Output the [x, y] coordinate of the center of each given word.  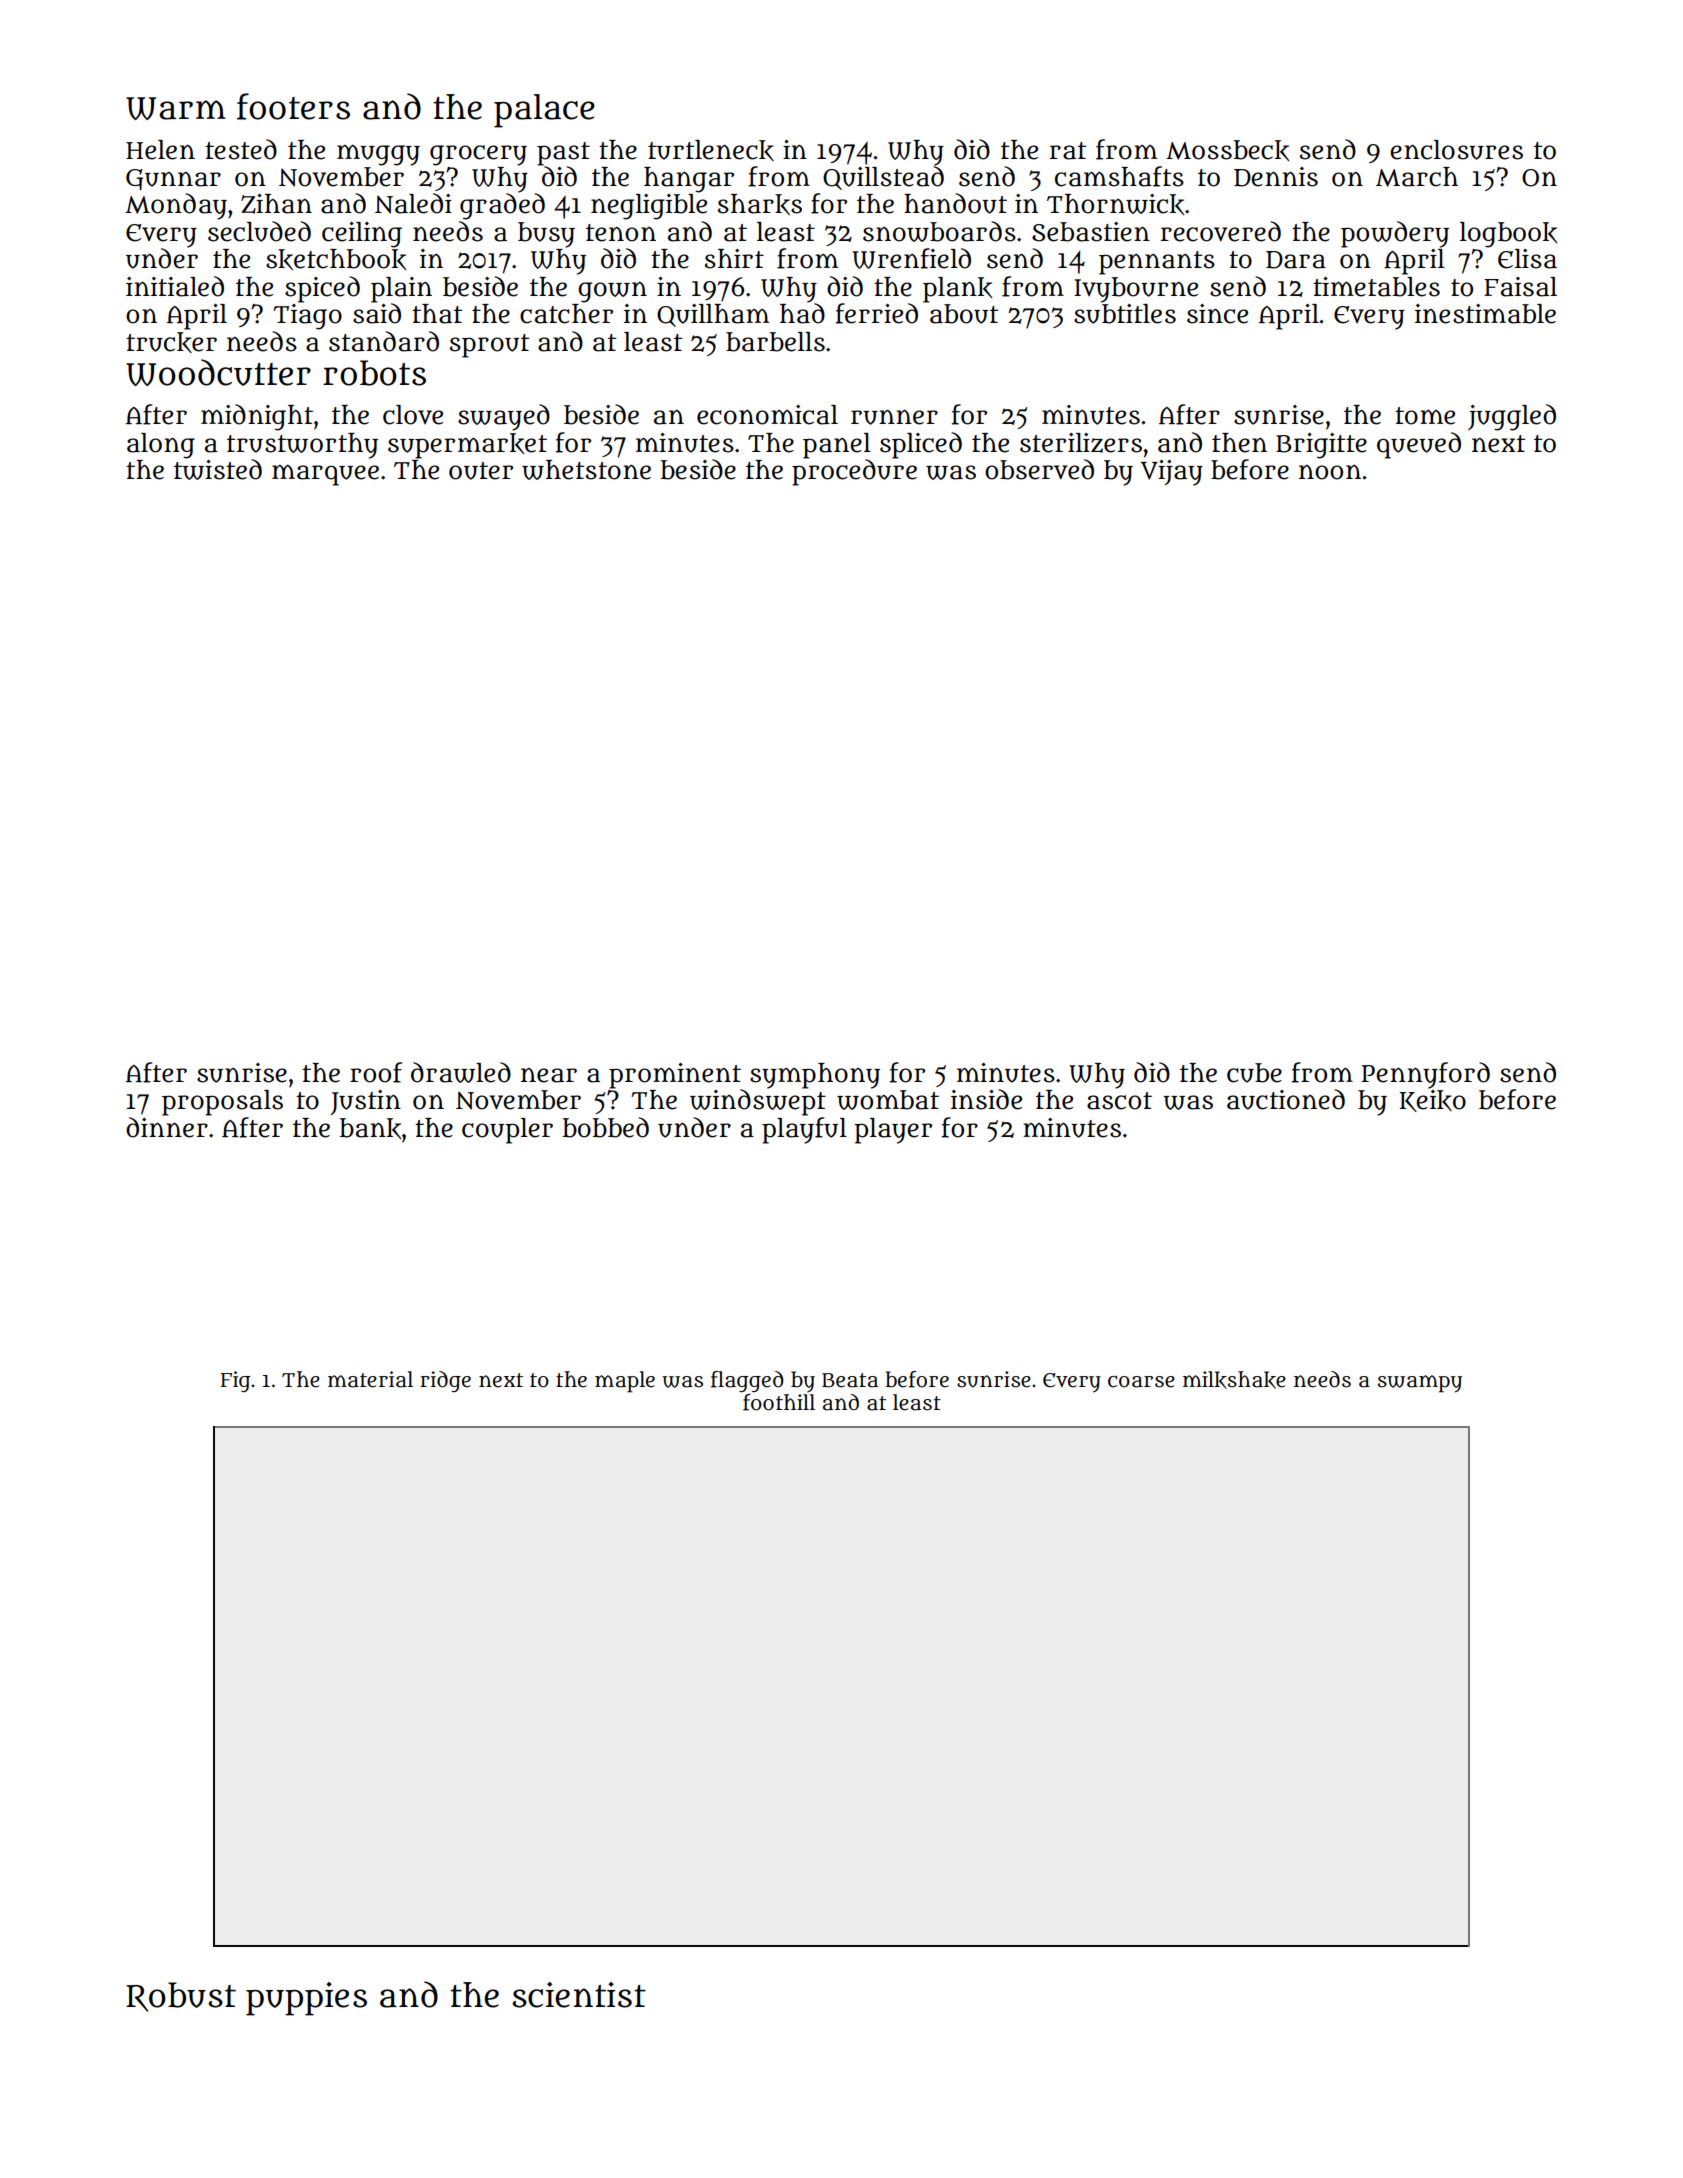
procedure [854, 472]
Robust [181, 1997]
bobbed [606, 1127]
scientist [579, 1995]
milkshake [1234, 1380]
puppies [306, 1999]
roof [376, 1072]
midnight [257, 417]
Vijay [1172, 473]
